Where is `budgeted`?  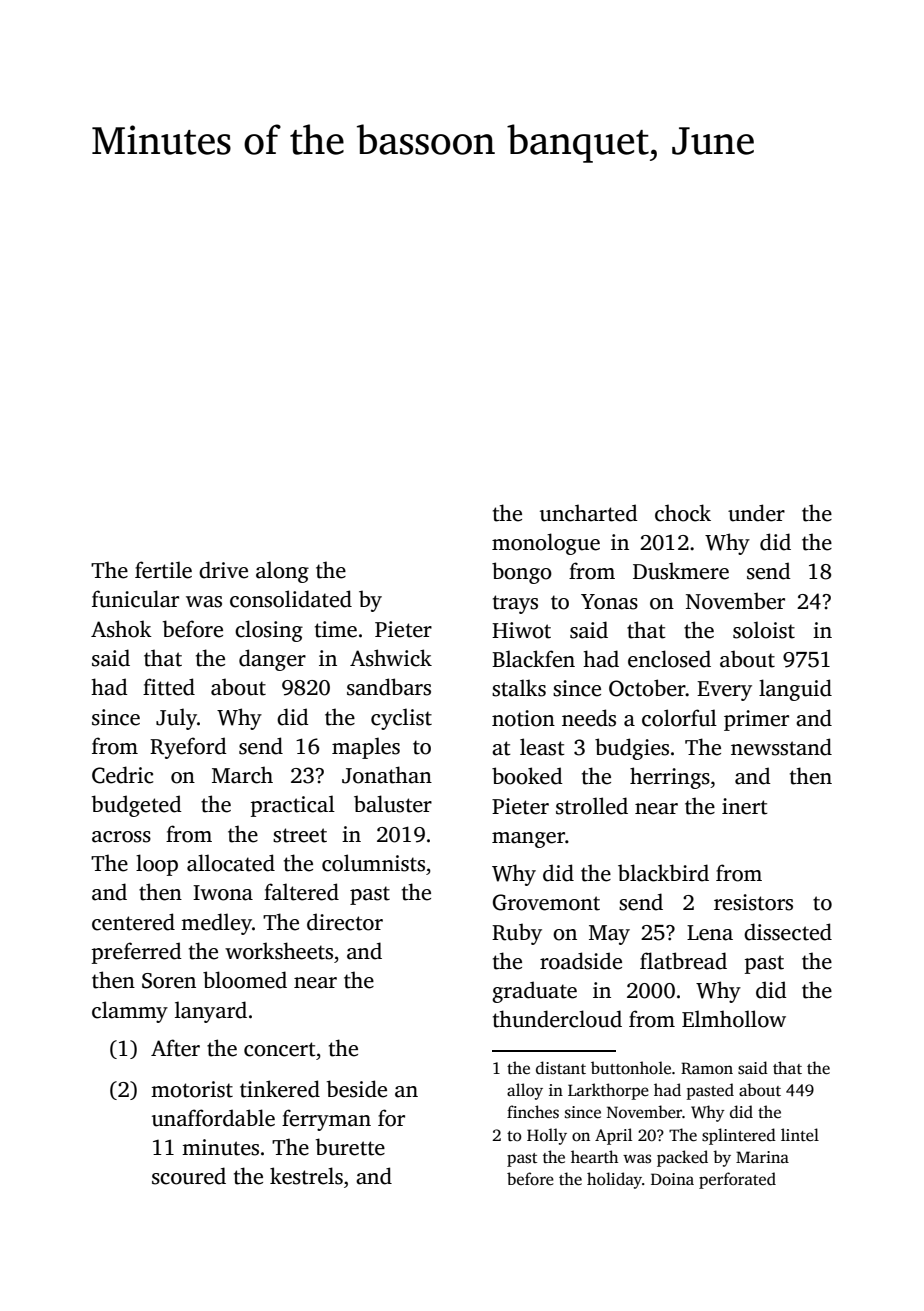
budgeted is located at coordinates (137, 806).
